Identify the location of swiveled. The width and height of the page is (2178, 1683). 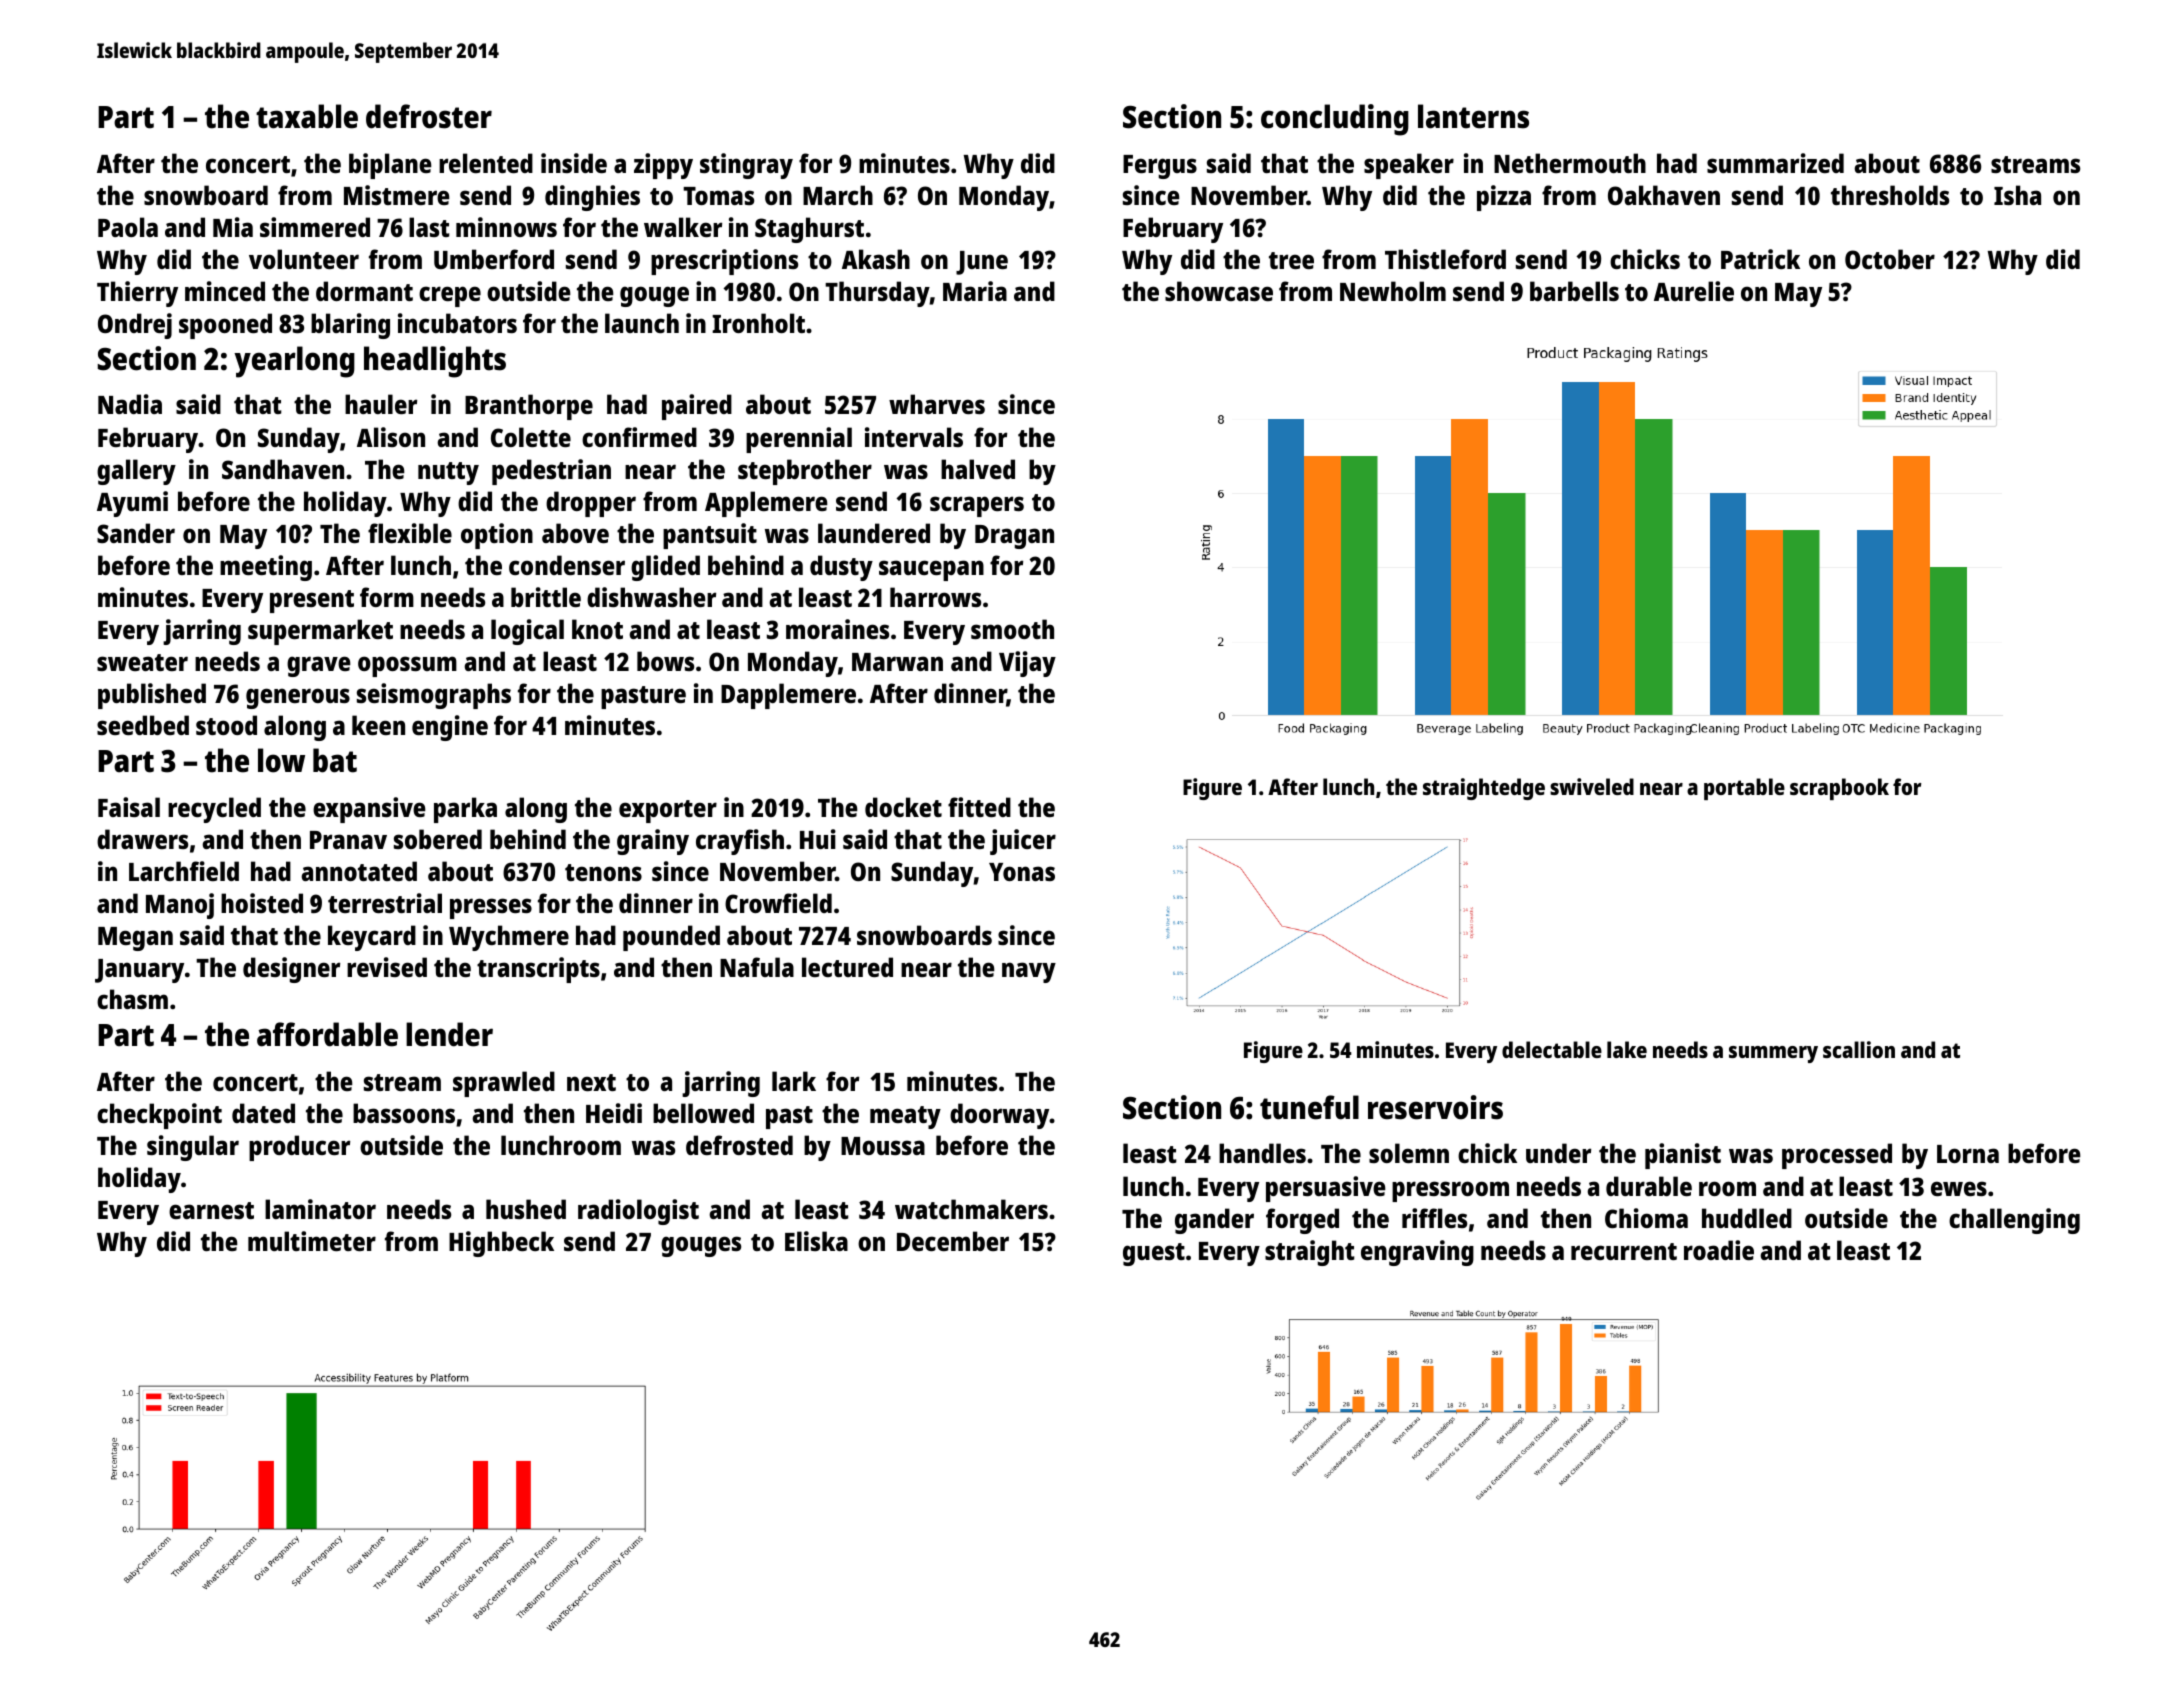
(1592, 786).
